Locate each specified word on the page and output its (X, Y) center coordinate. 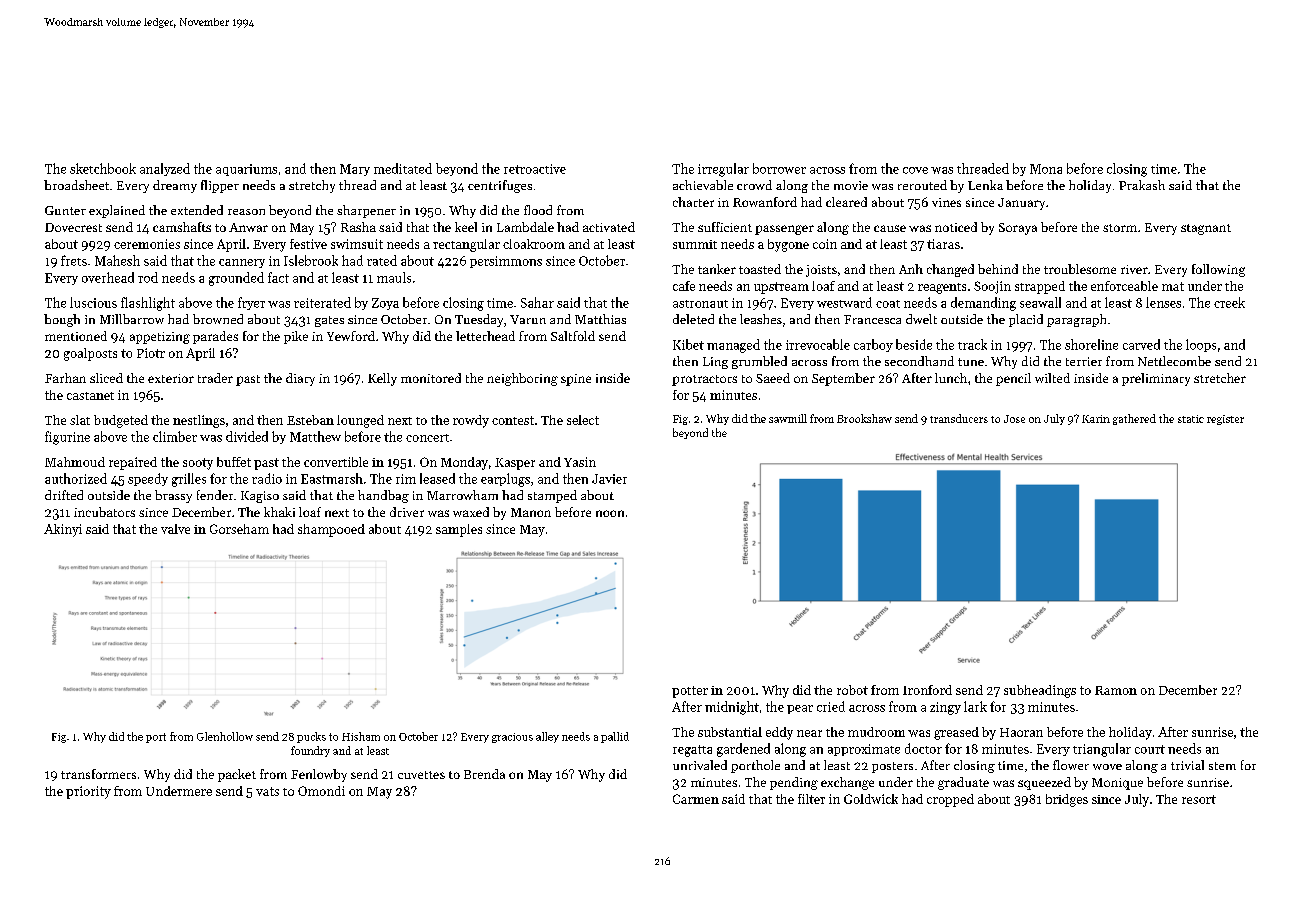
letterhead (485, 336)
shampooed (331, 530)
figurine (67, 438)
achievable (703, 185)
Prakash (1142, 185)
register (1225, 420)
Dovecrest (73, 227)
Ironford (927, 690)
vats (267, 791)
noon (610, 513)
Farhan (65, 378)
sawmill (788, 418)
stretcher (1220, 378)
